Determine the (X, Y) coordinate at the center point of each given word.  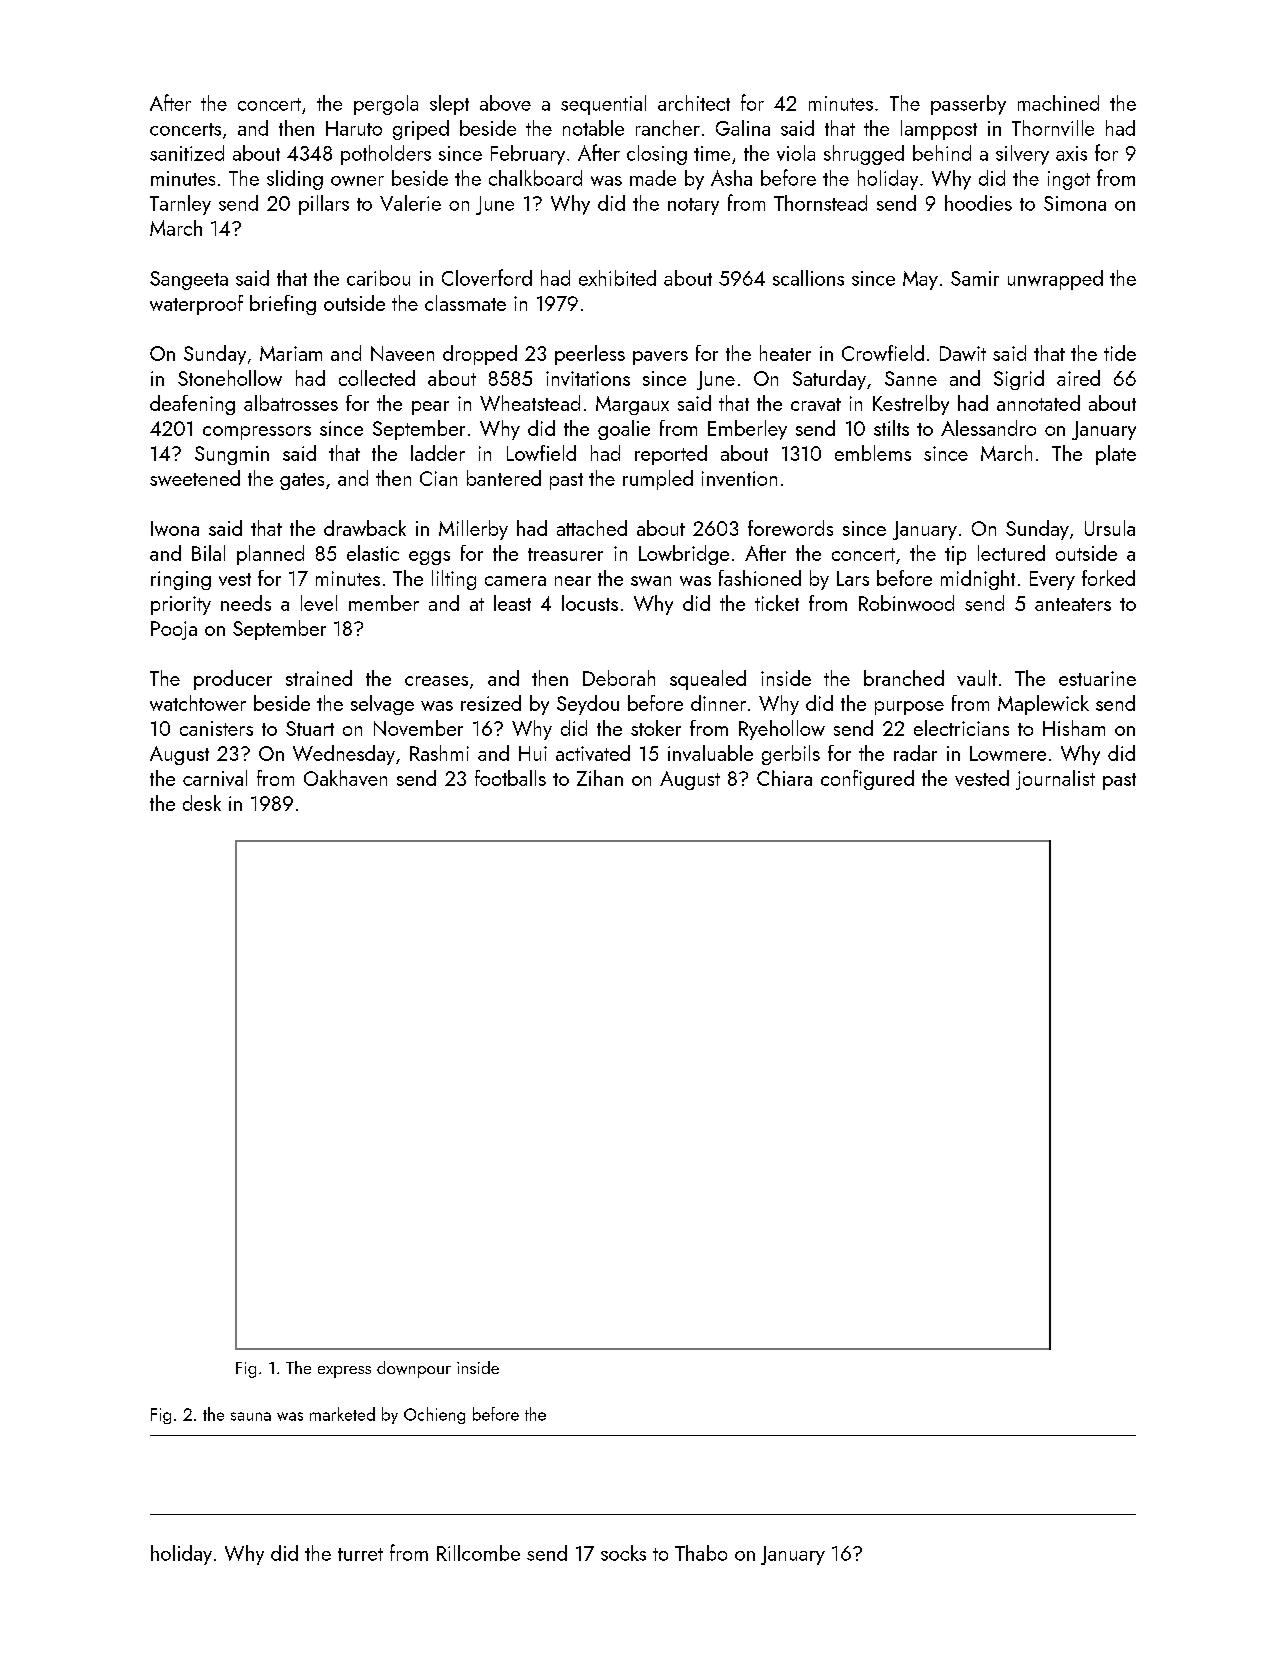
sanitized (187, 153)
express (344, 1372)
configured (867, 780)
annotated (1038, 403)
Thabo (701, 1553)
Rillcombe (478, 1553)
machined (1058, 103)
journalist (1055, 780)
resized (491, 703)
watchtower (198, 703)
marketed (342, 1414)
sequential (603, 105)
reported (671, 455)
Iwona (175, 528)
